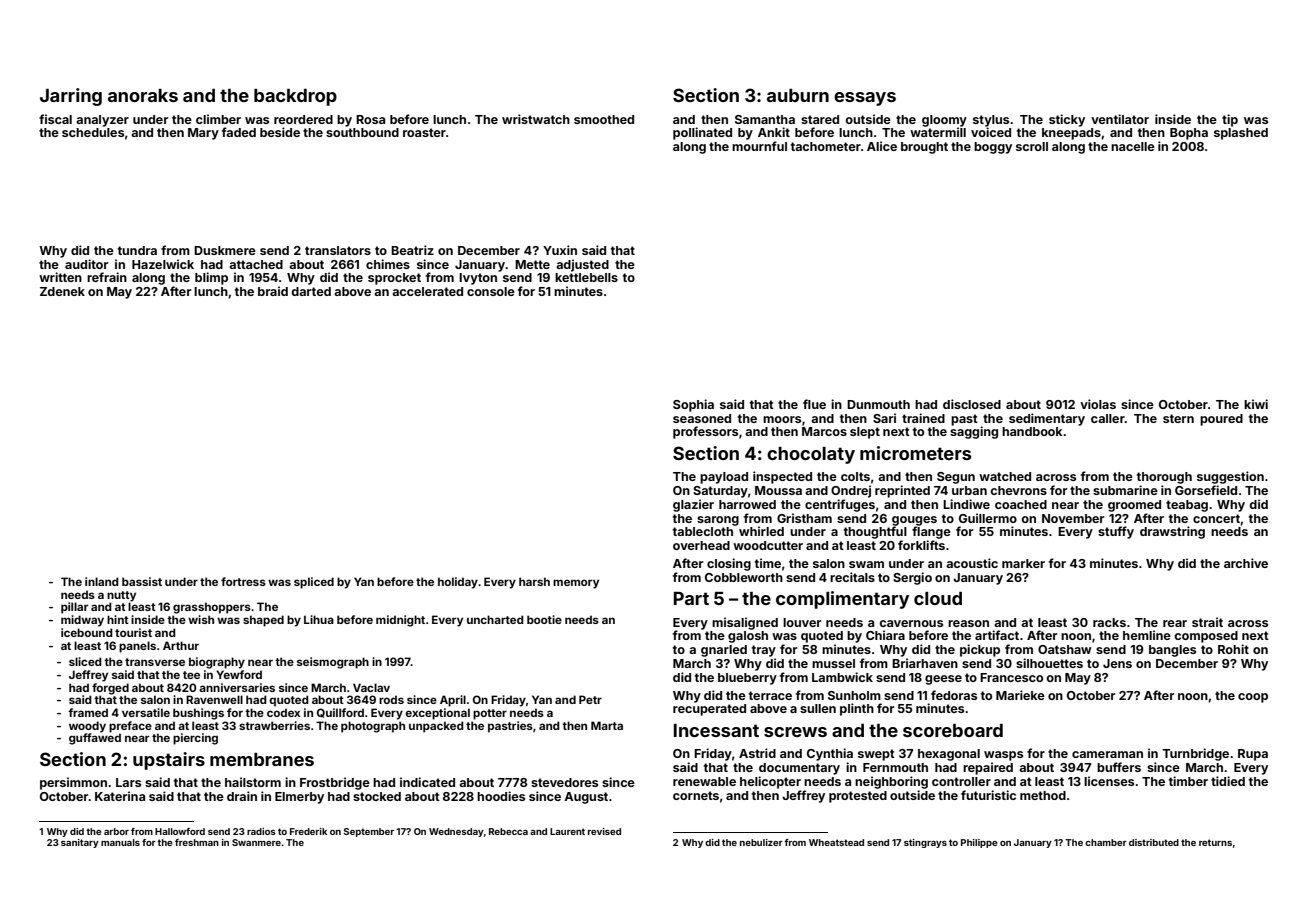 The height and width of the image is (924, 1308). I want to click on stared, so click(820, 119).
